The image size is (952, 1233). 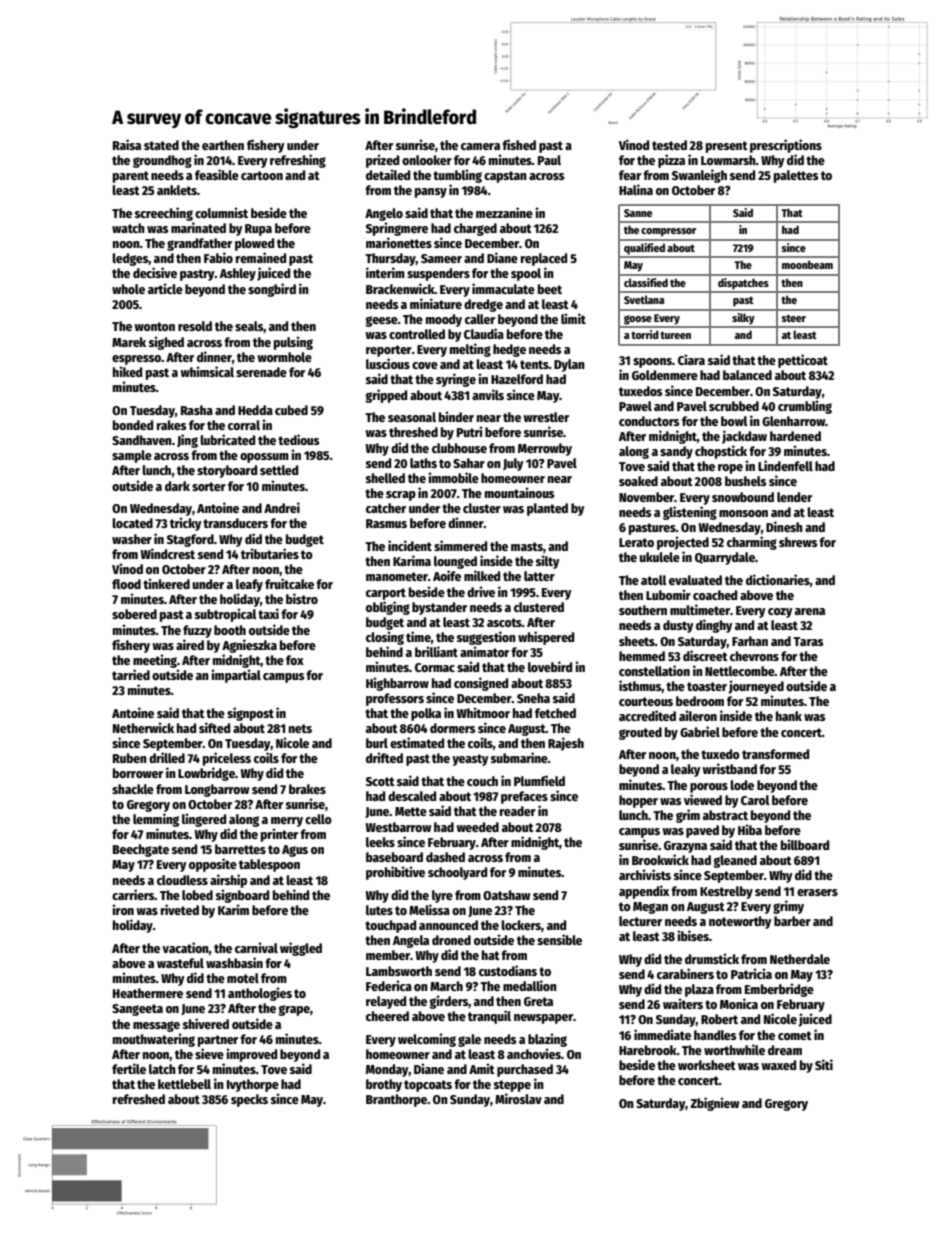 I want to click on Quarrydale, so click(x=725, y=558).
